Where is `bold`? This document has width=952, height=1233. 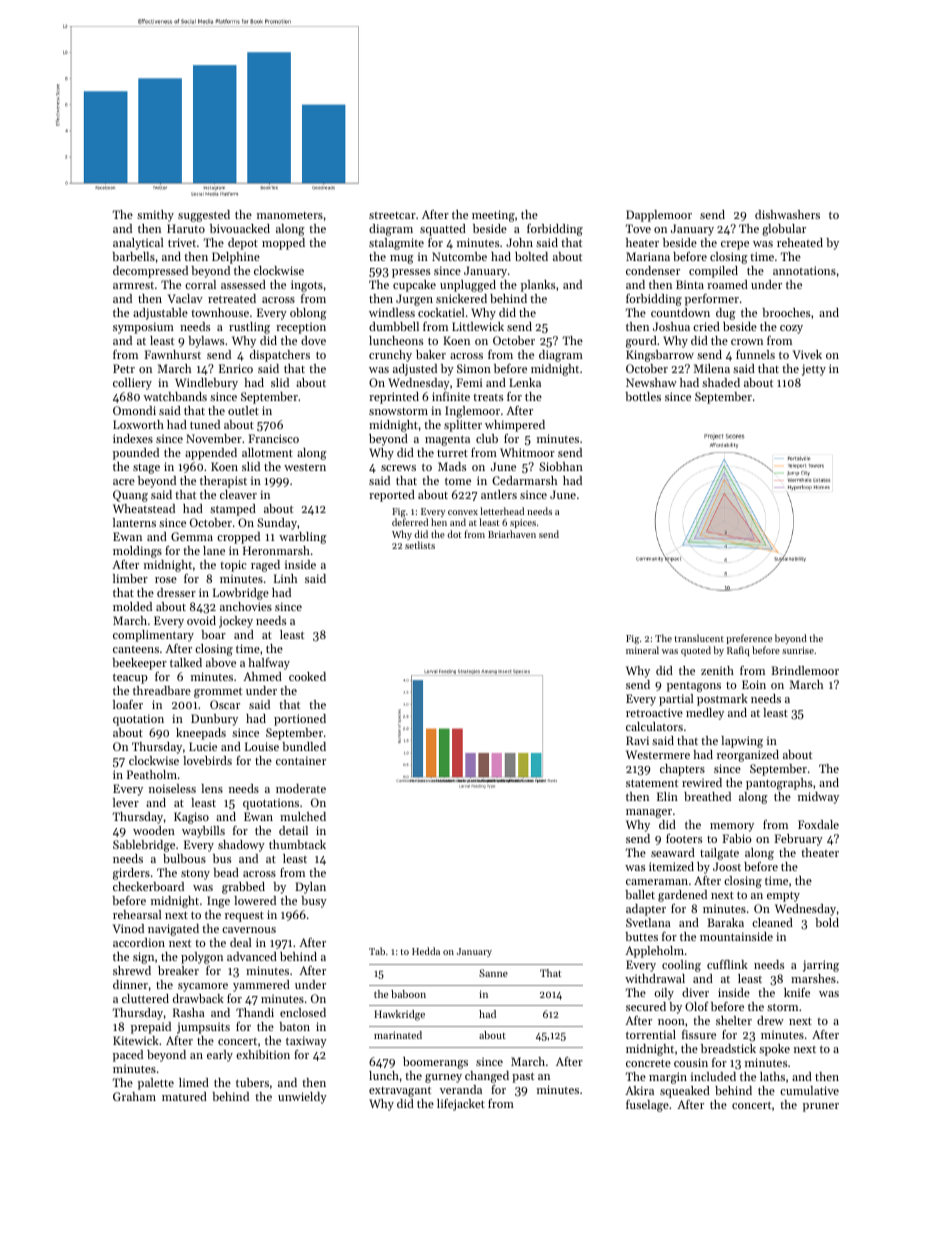
bold is located at coordinates (827, 922).
